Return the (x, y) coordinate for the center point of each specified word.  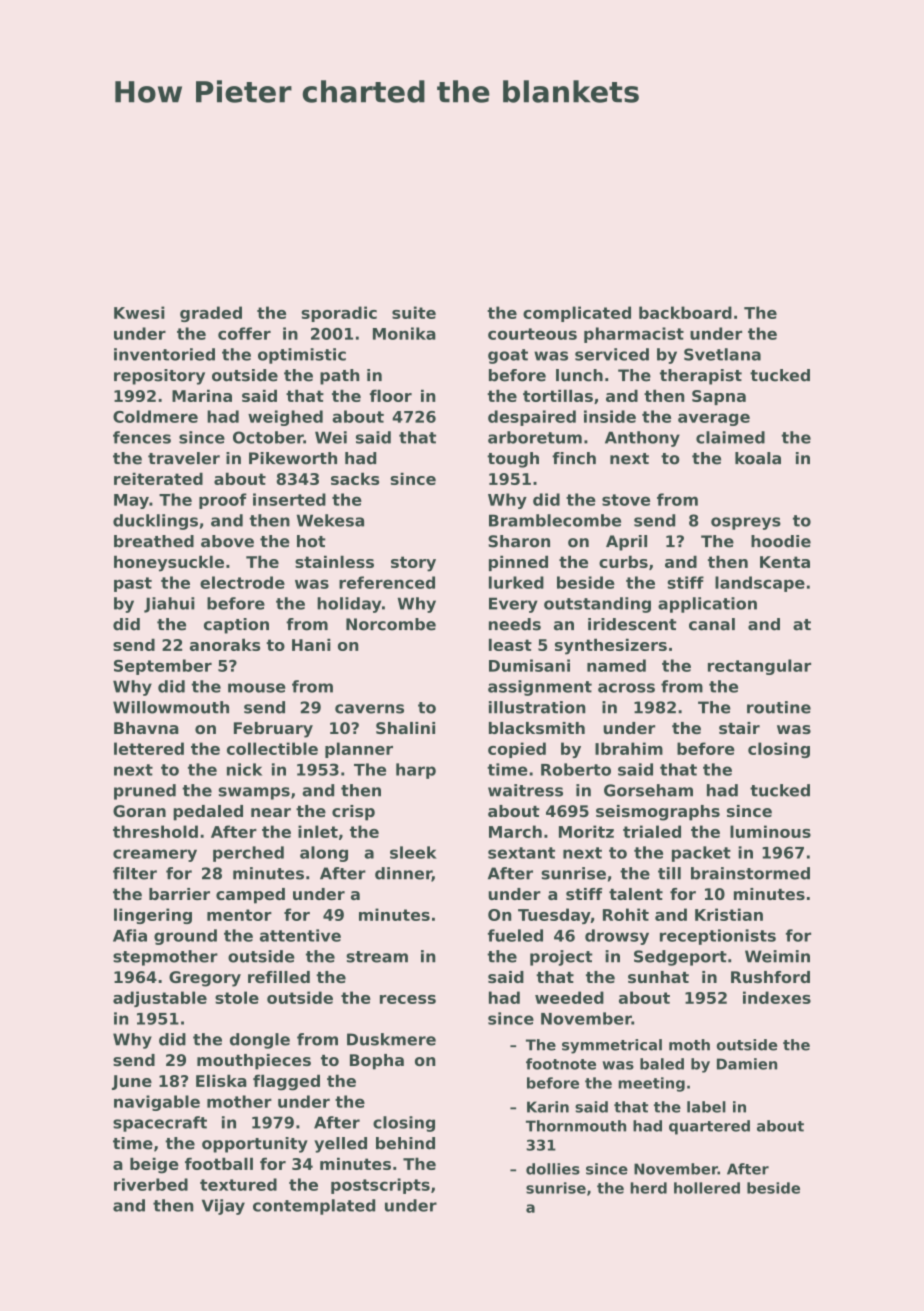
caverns (369, 709)
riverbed (151, 1184)
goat (508, 356)
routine (779, 707)
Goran (139, 811)
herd (648, 1188)
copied (517, 750)
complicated (577, 314)
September (163, 667)
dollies (553, 1169)
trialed (652, 831)
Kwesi (139, 312)
